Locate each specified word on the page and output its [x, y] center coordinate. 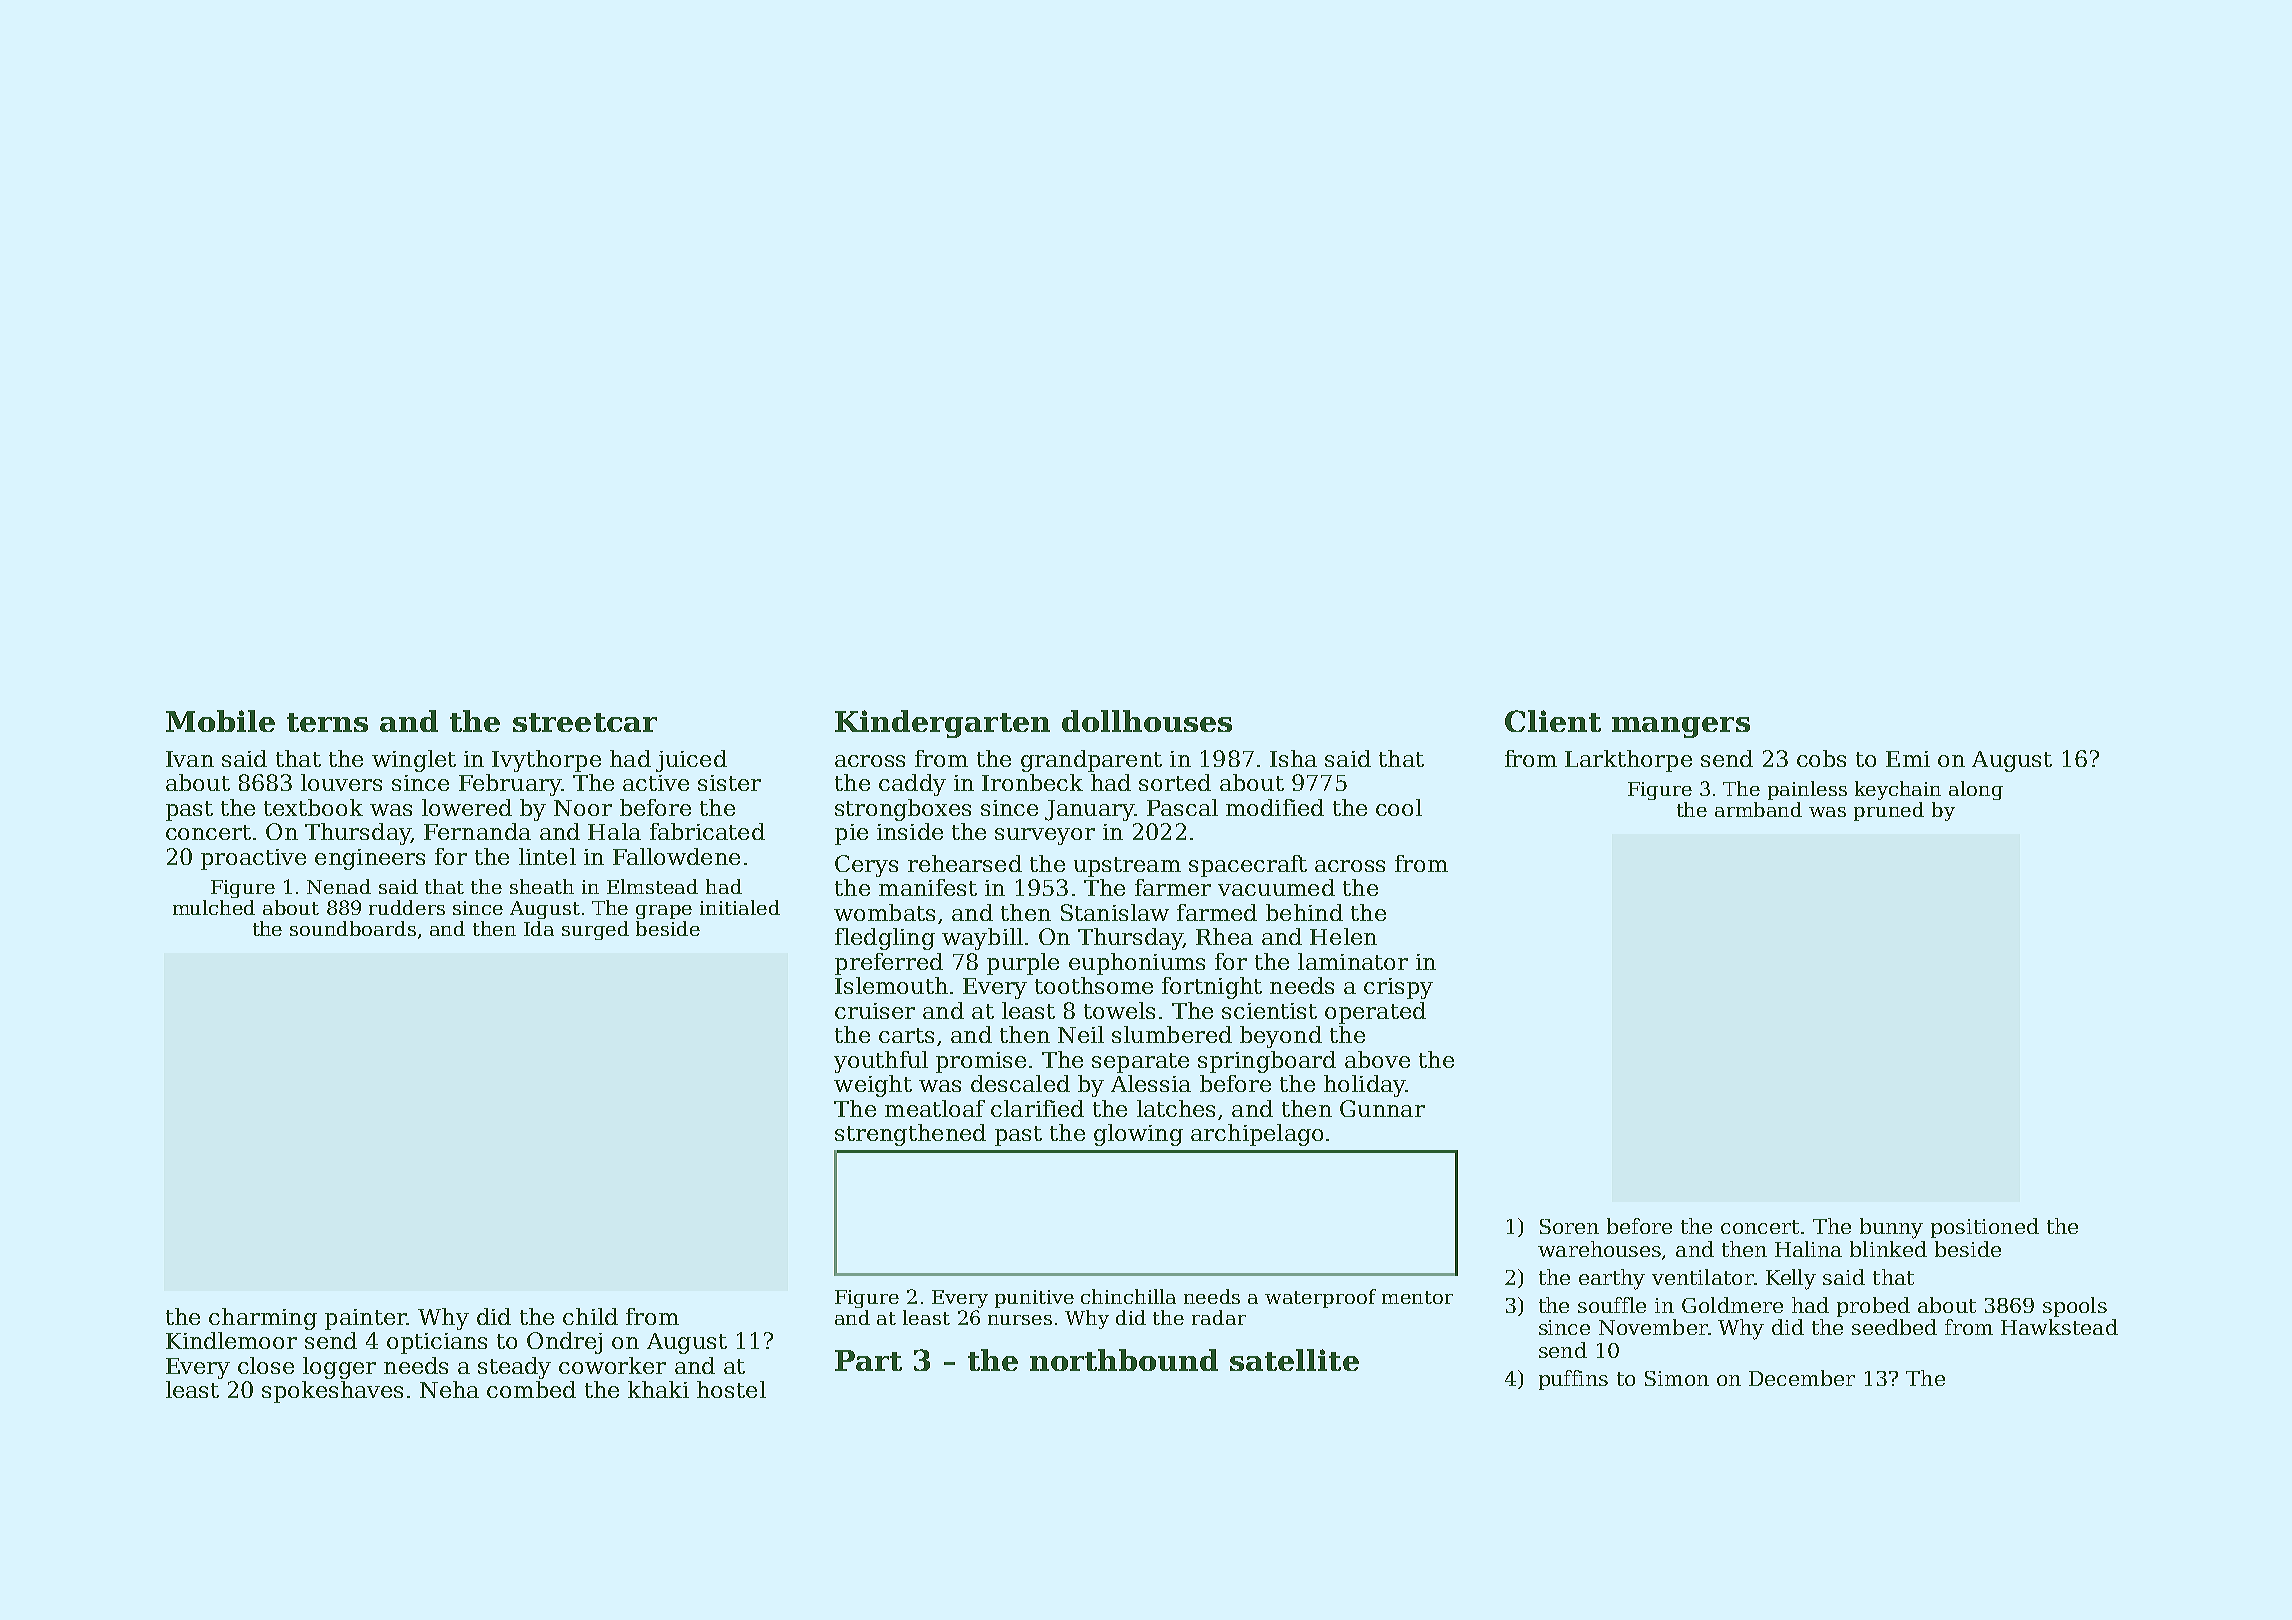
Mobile [220, 721]
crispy [1398, 988]
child [590, 1316]
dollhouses [1147, 721]
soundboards [353, 928]
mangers [1681, 727]
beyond [1281, 1037]
